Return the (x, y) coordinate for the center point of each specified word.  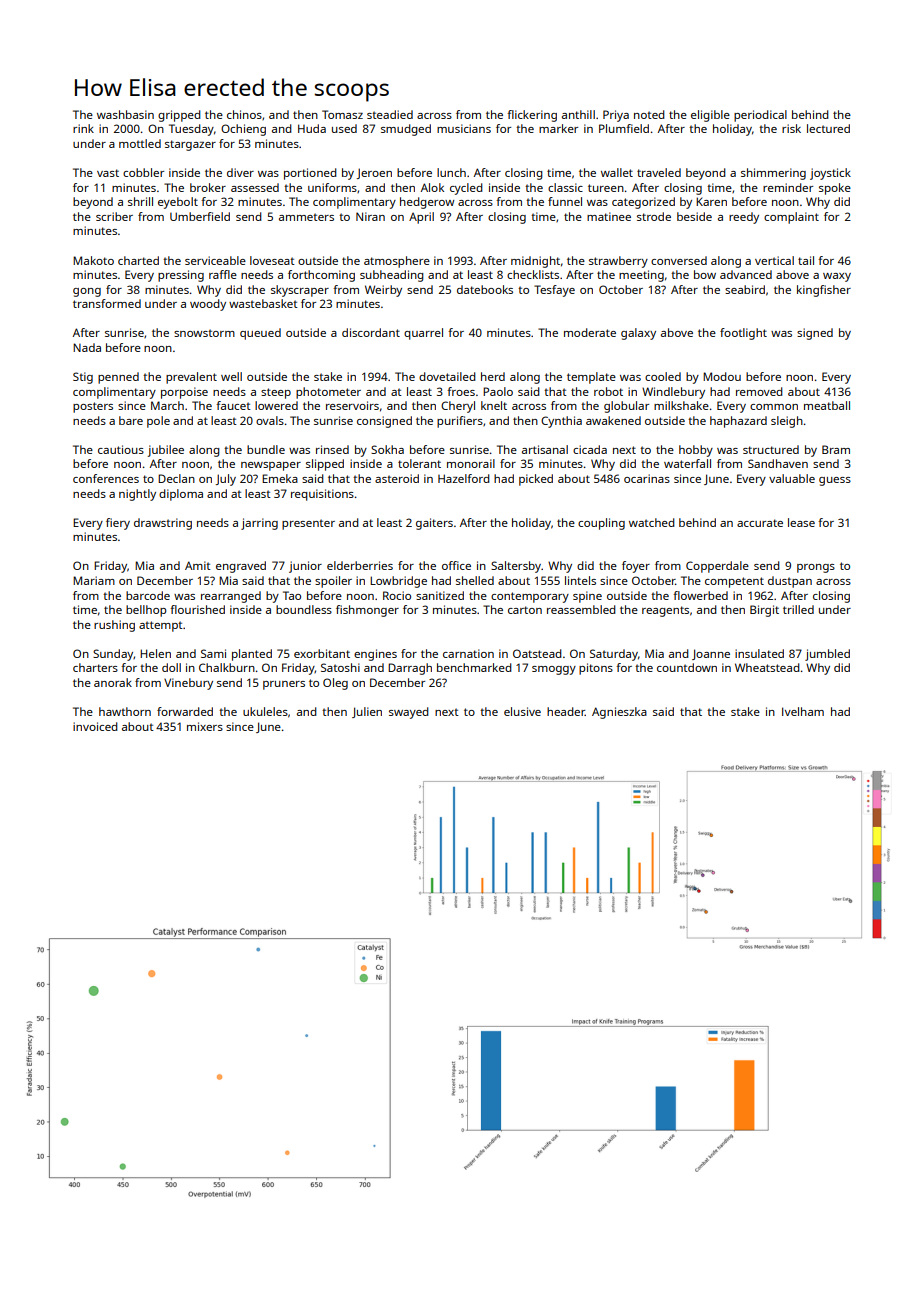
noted (649, 114)
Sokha (387, 449)
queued (260, 334)
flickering (532, 116)
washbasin (125, 114)
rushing (114, 626)
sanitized (440, 595)
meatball (827, 405)
